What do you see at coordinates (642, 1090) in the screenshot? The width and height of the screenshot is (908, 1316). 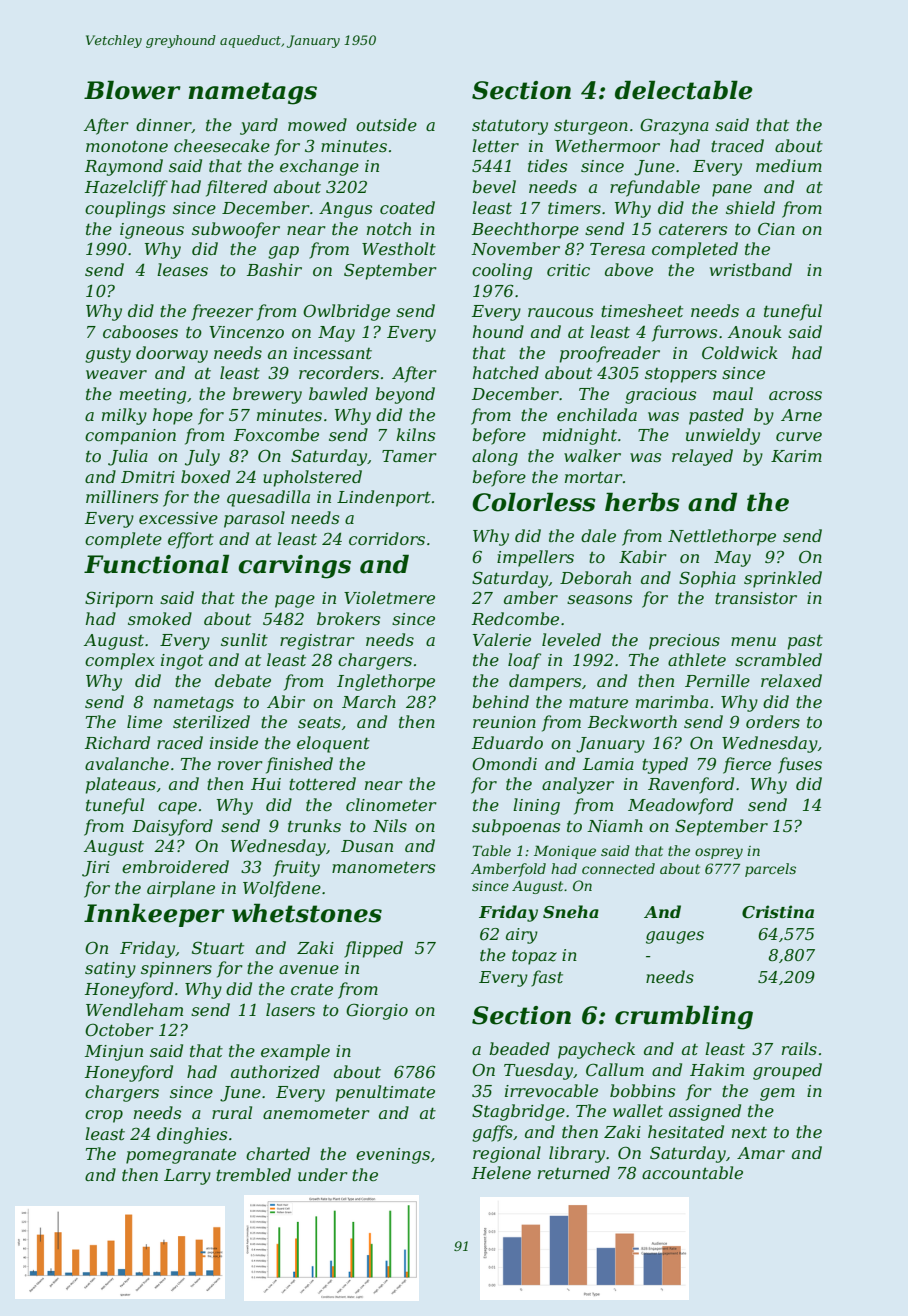 I see `bobbins` at bounding box center [642, 1090].
